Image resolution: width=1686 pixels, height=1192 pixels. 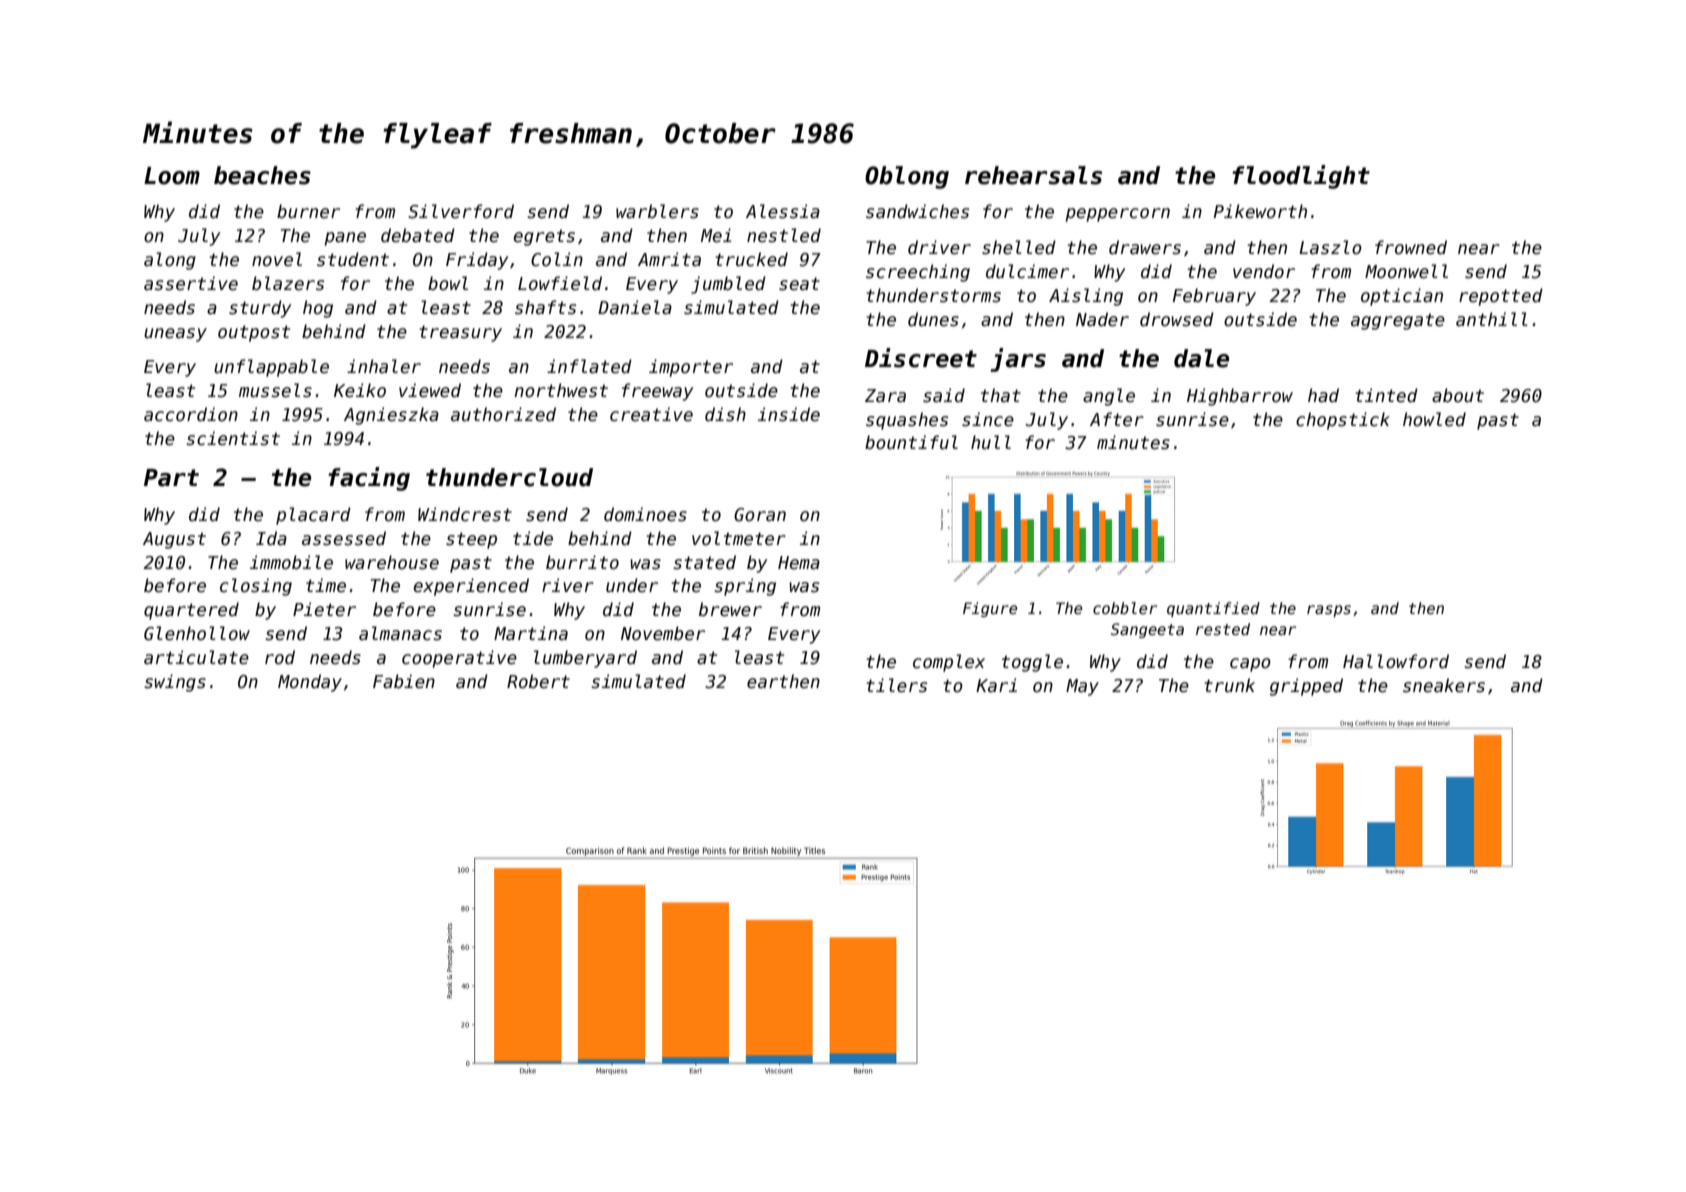 What do you see at coordinates (1240, 397) in the screenshot?
I see `Highbarrow` at bounding box center [1240, 397].
